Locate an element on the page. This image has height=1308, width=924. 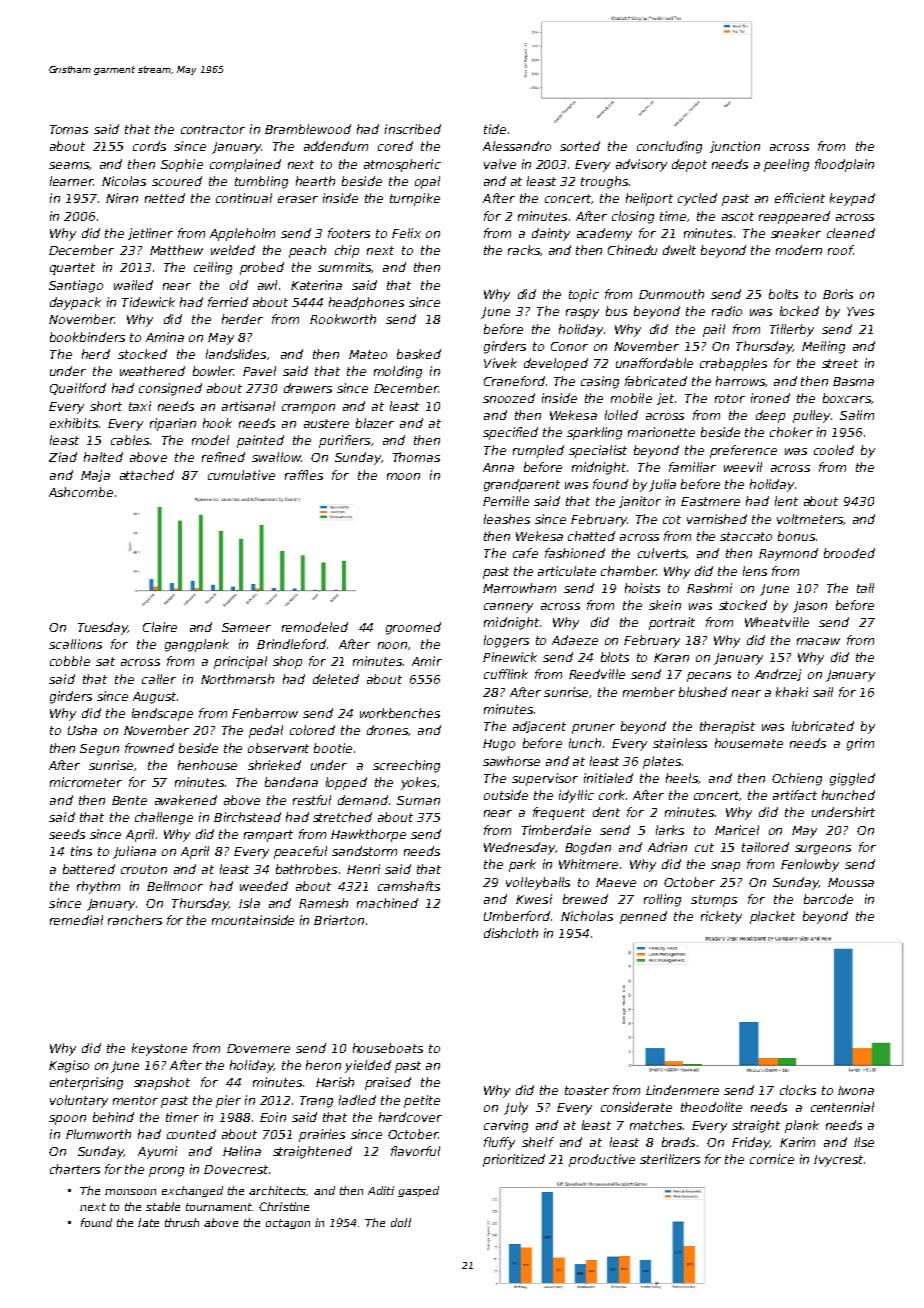
dishcloth is located at coordinates (511, 933).
